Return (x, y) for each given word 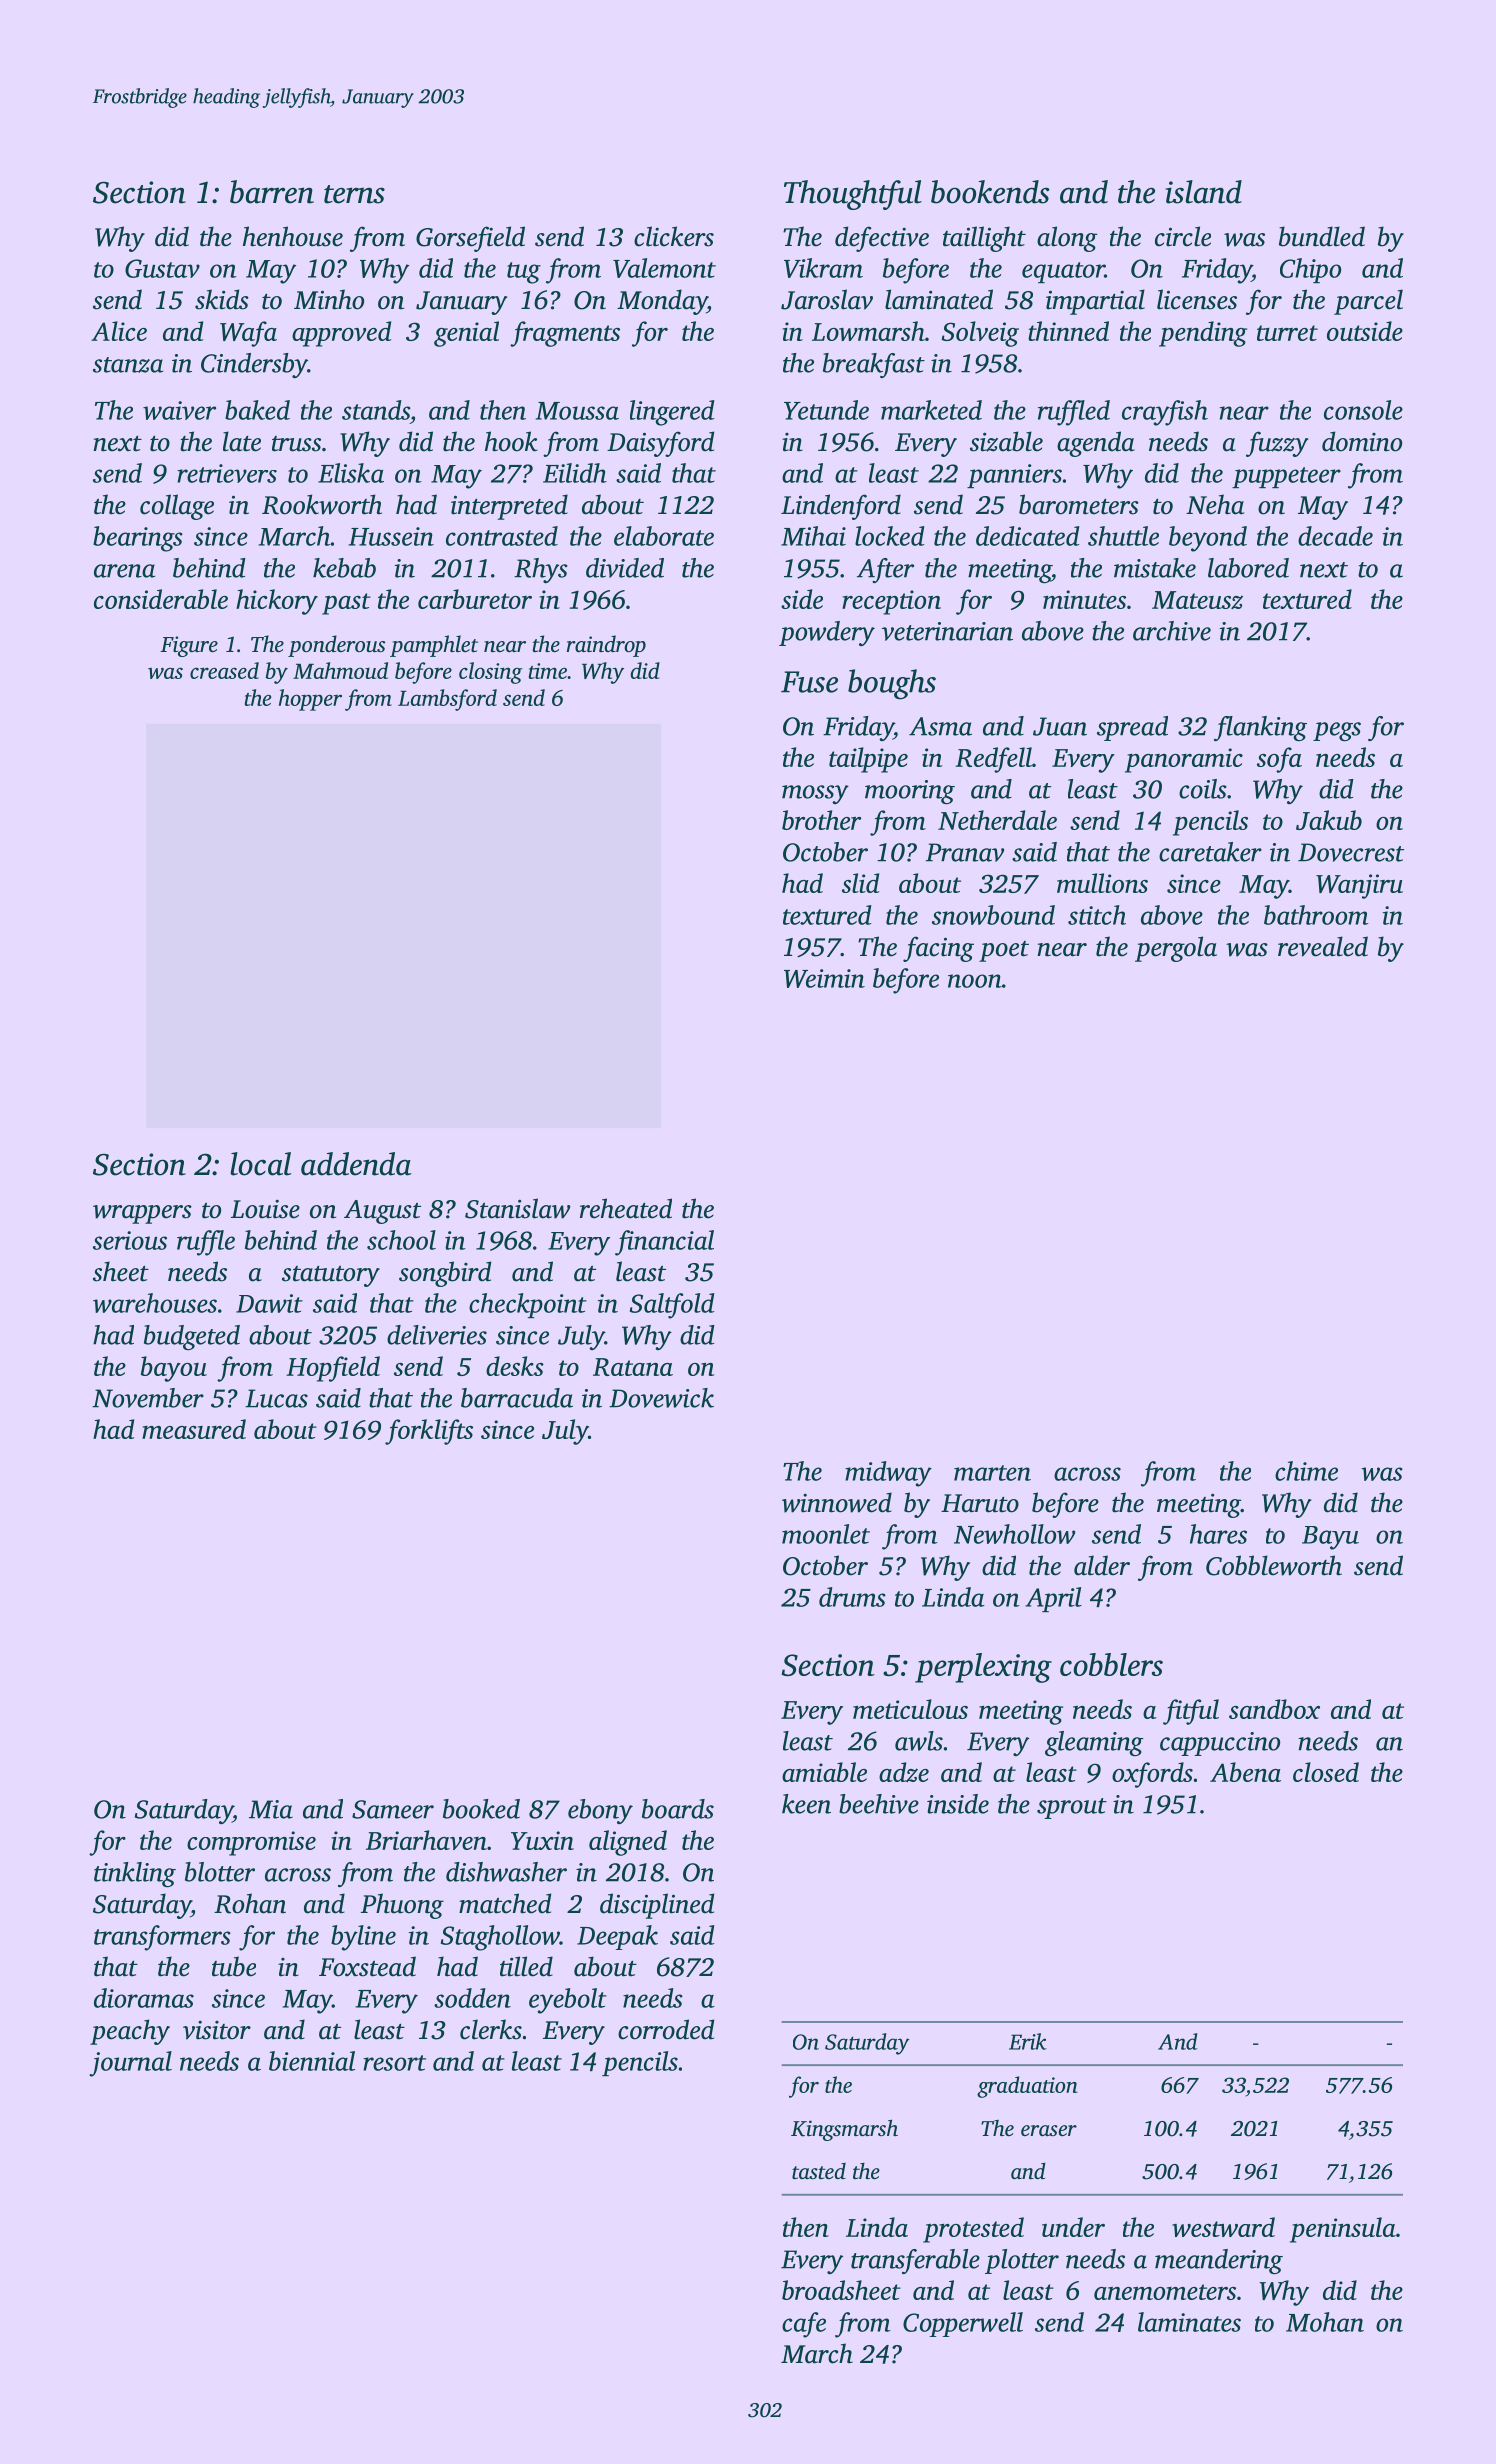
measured (194, 1429)
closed (1326, 1772)
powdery (827, 633)
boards (678, 1809)
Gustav (162, 268)
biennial (312, 2061)
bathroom (1316, 915)
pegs (1337, 731)
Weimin (824, 978)
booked (481, 1809)
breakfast (874, 365)
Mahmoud (340, 670)
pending (1203, 334)
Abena (1245, 1772)
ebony (600, 1811)
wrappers (142, 1214)
